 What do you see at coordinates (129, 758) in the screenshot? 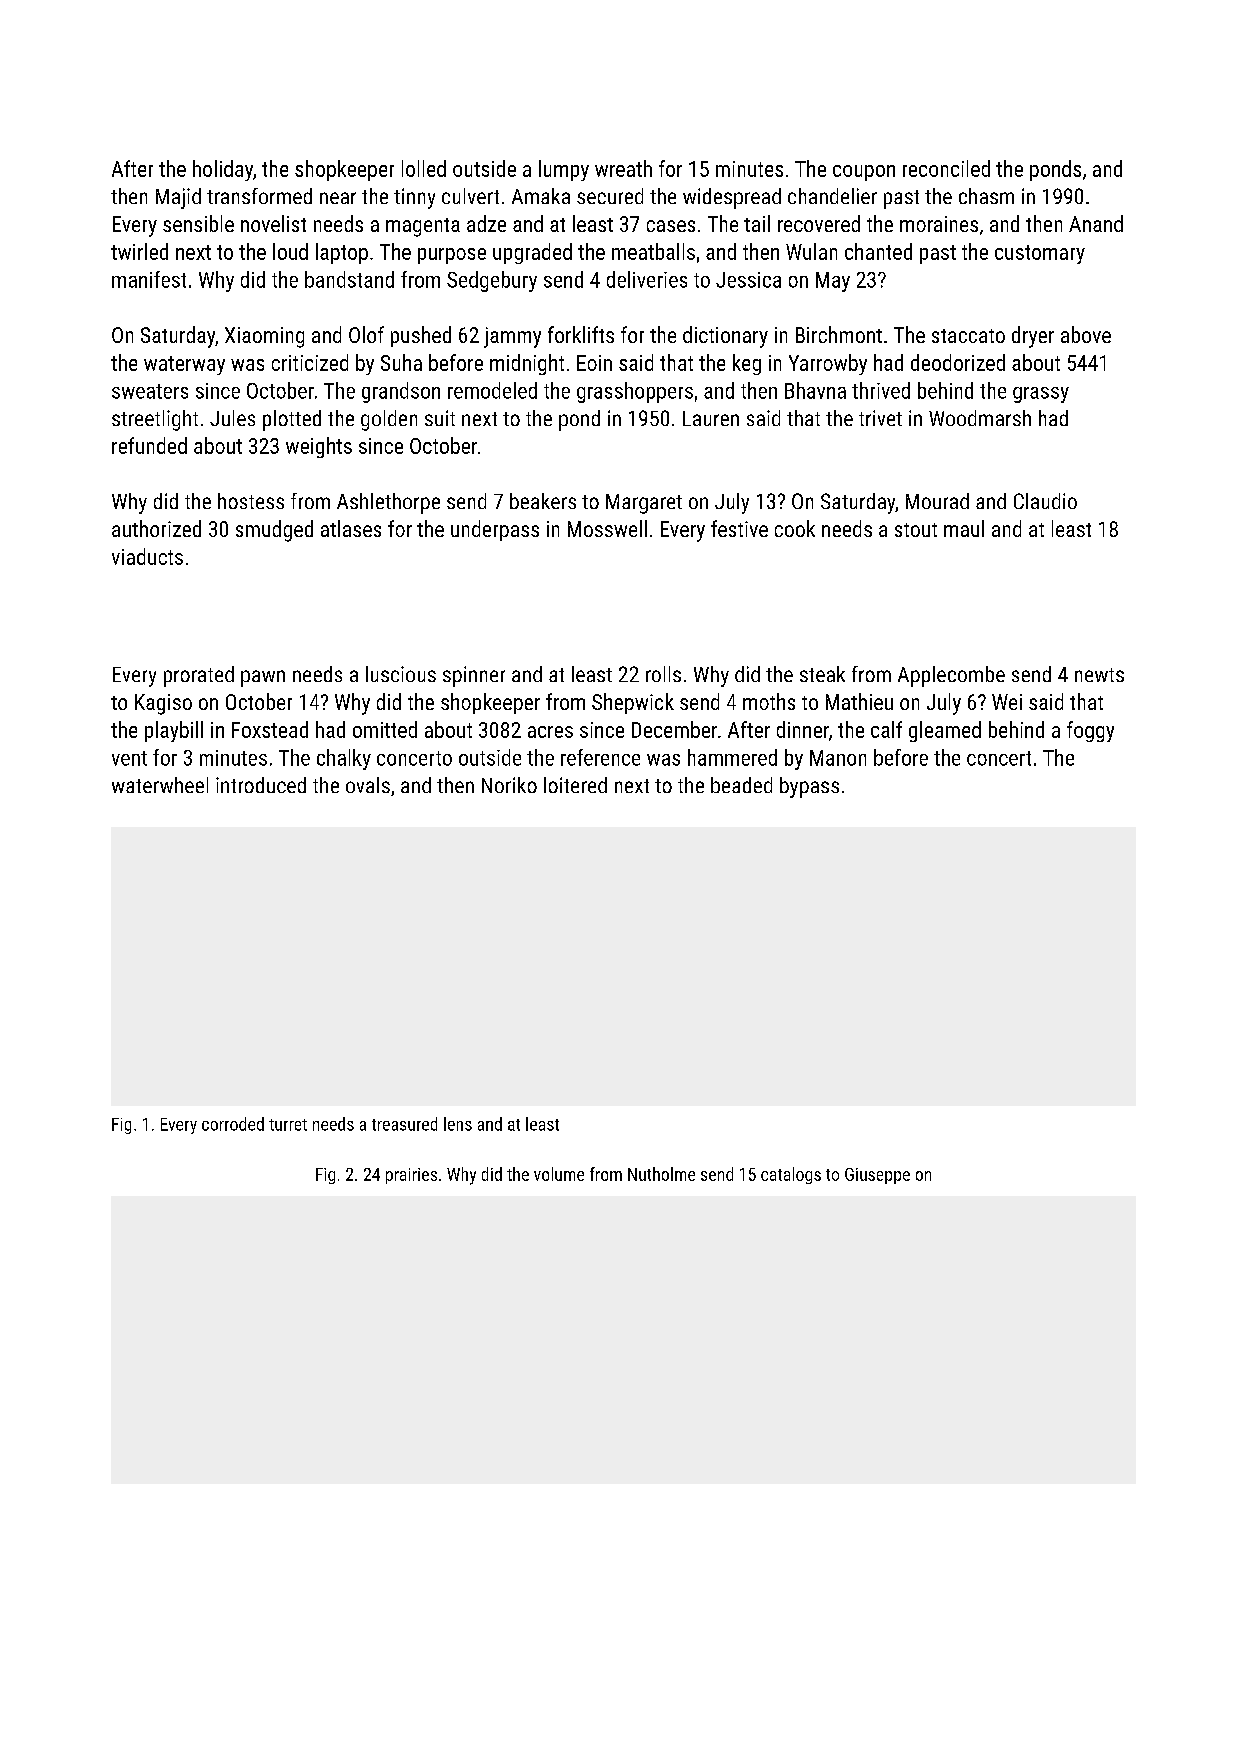
I see `vent` at bounding box center [129, 758].
